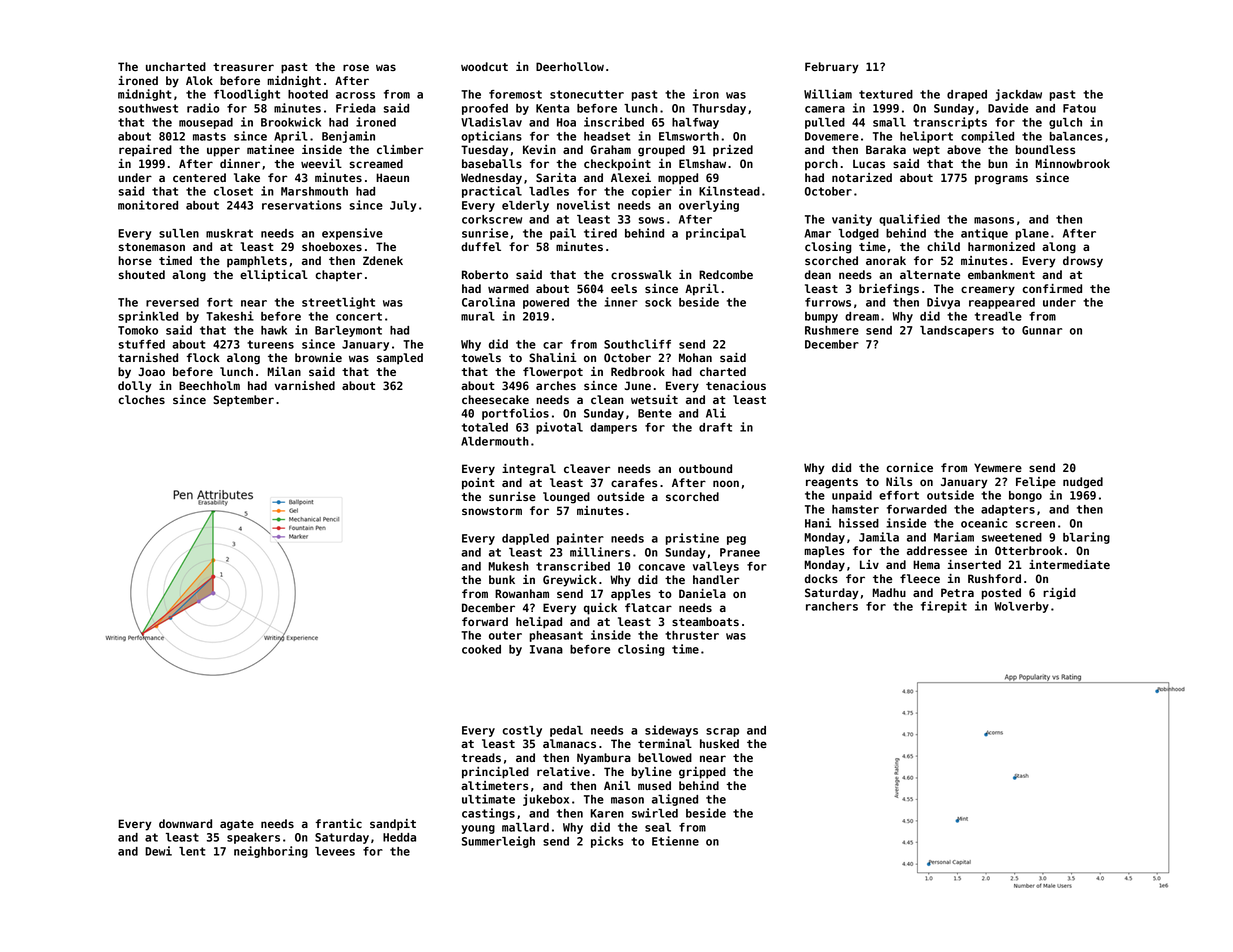  Describe the element at coordinates (828, 94) in the image. I see `William` at that location.
